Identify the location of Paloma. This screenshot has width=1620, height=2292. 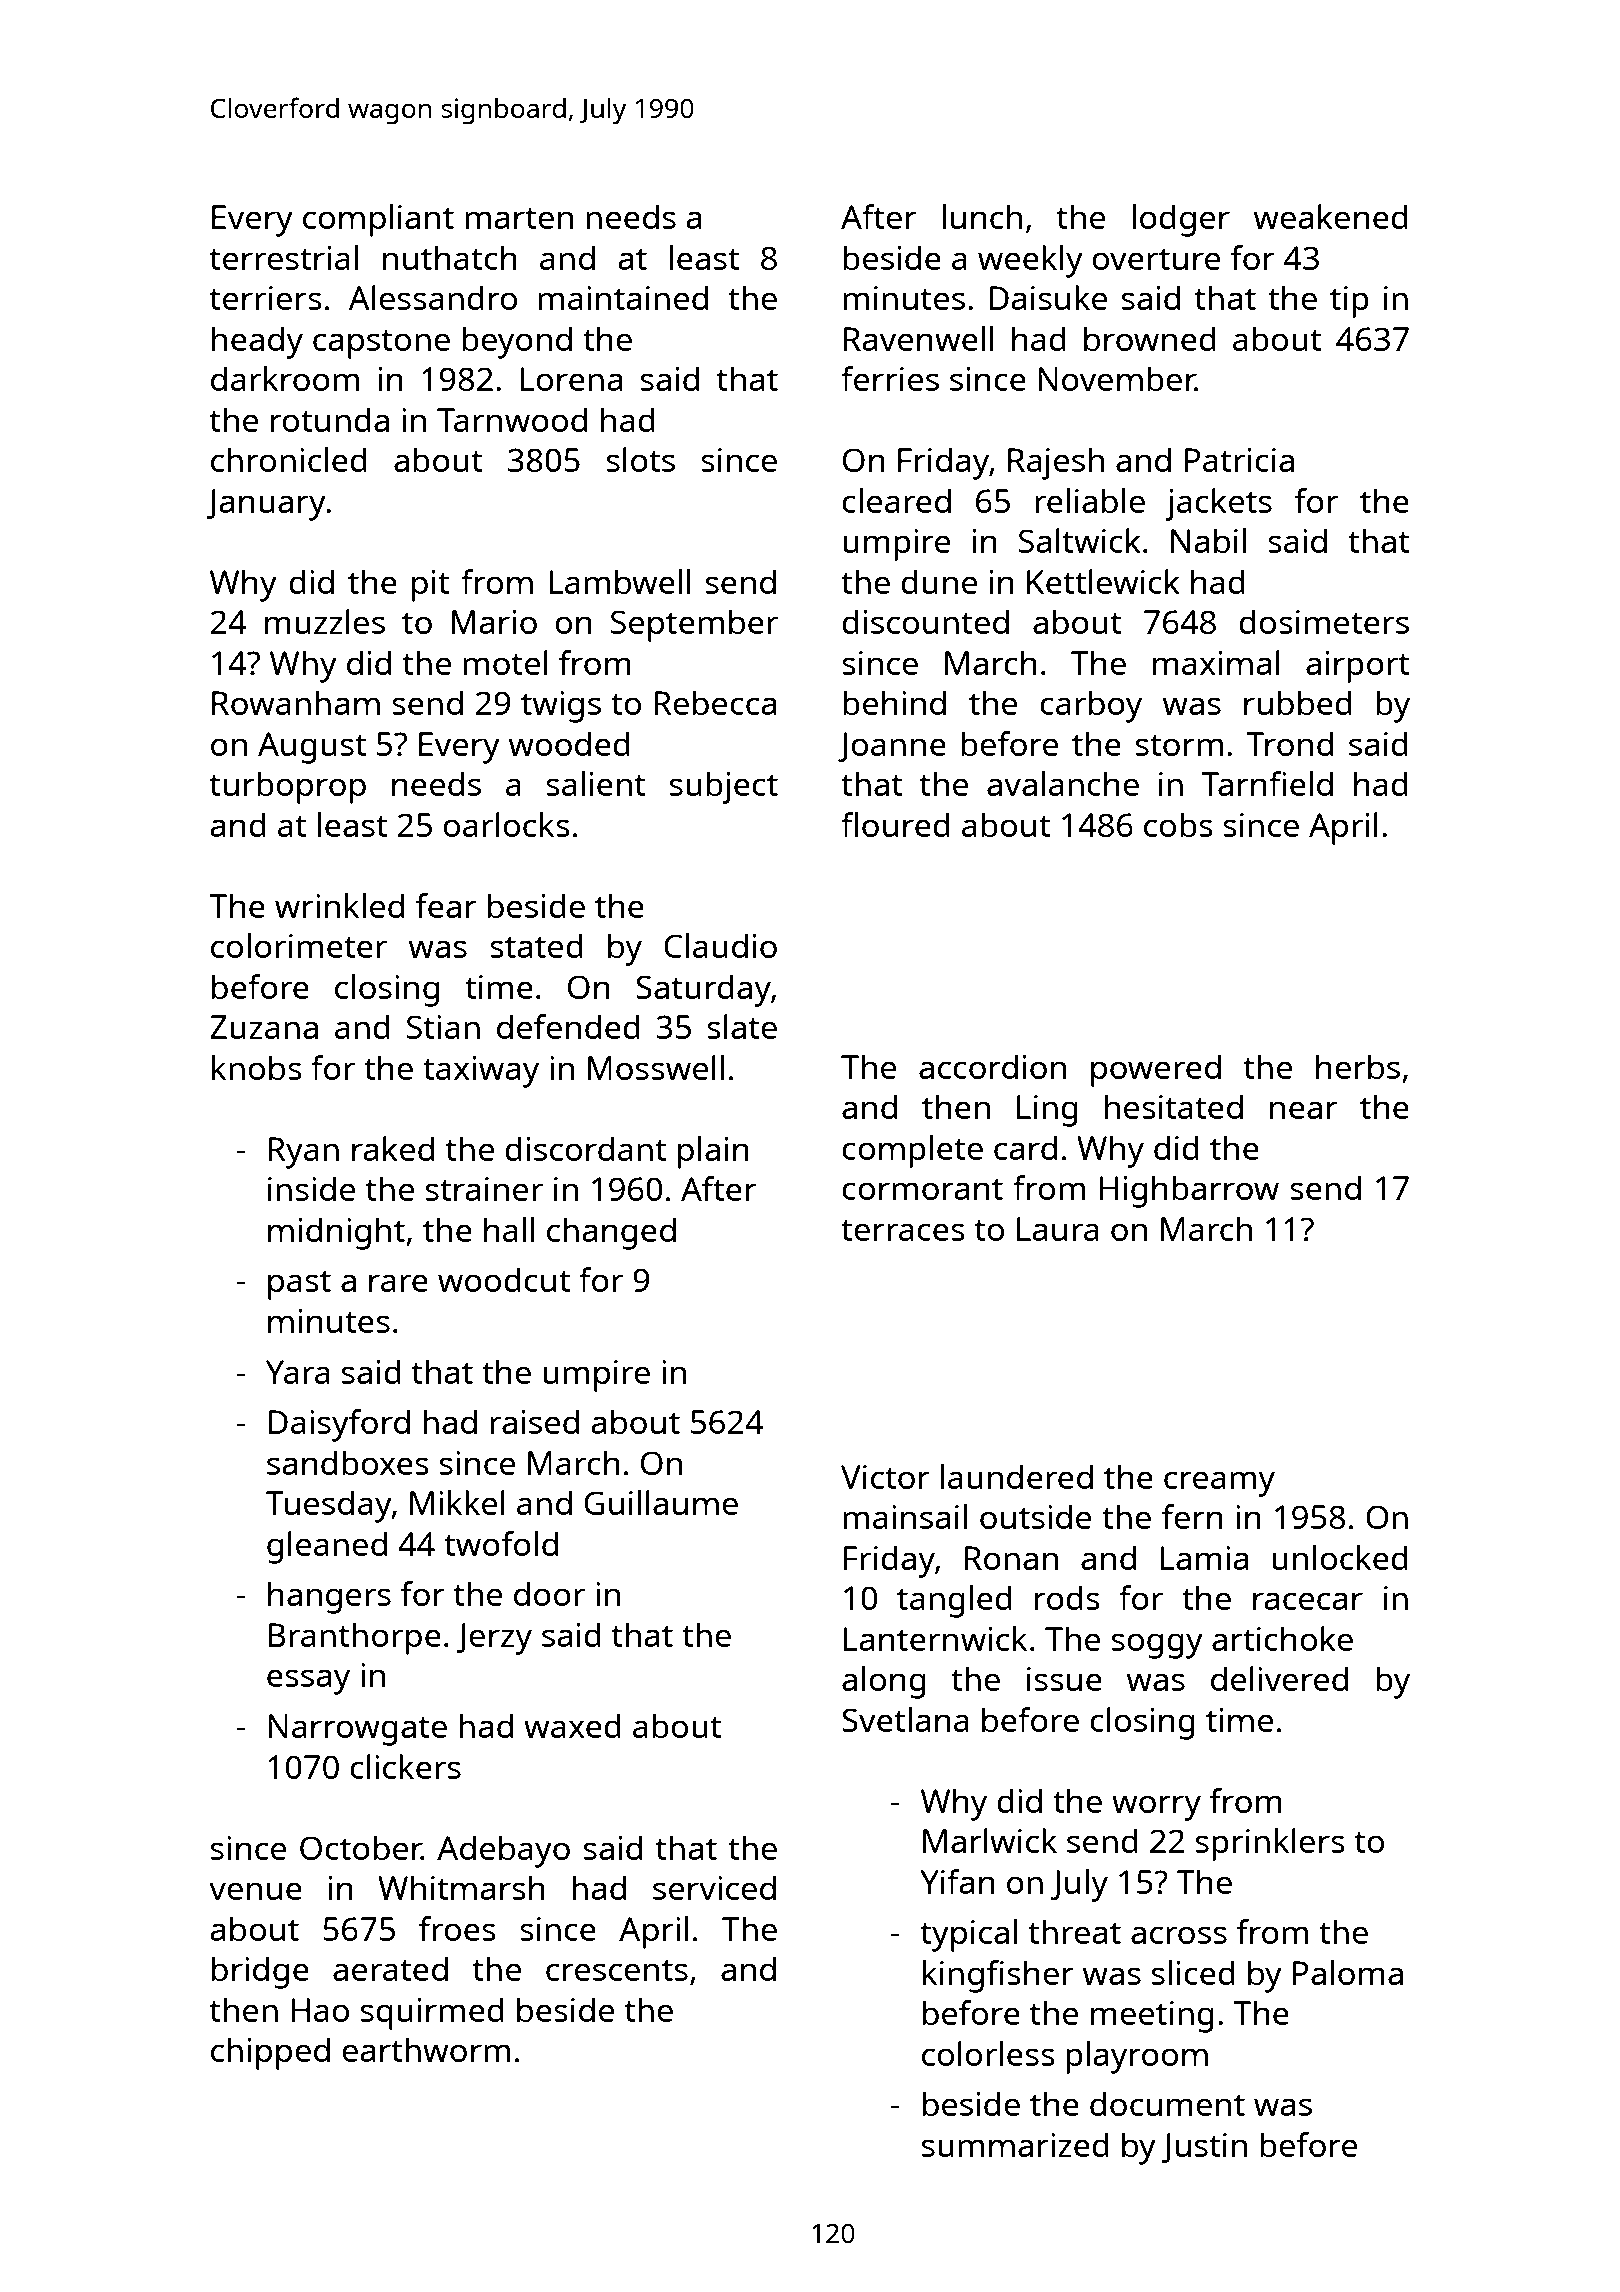
(1348, 1972).
